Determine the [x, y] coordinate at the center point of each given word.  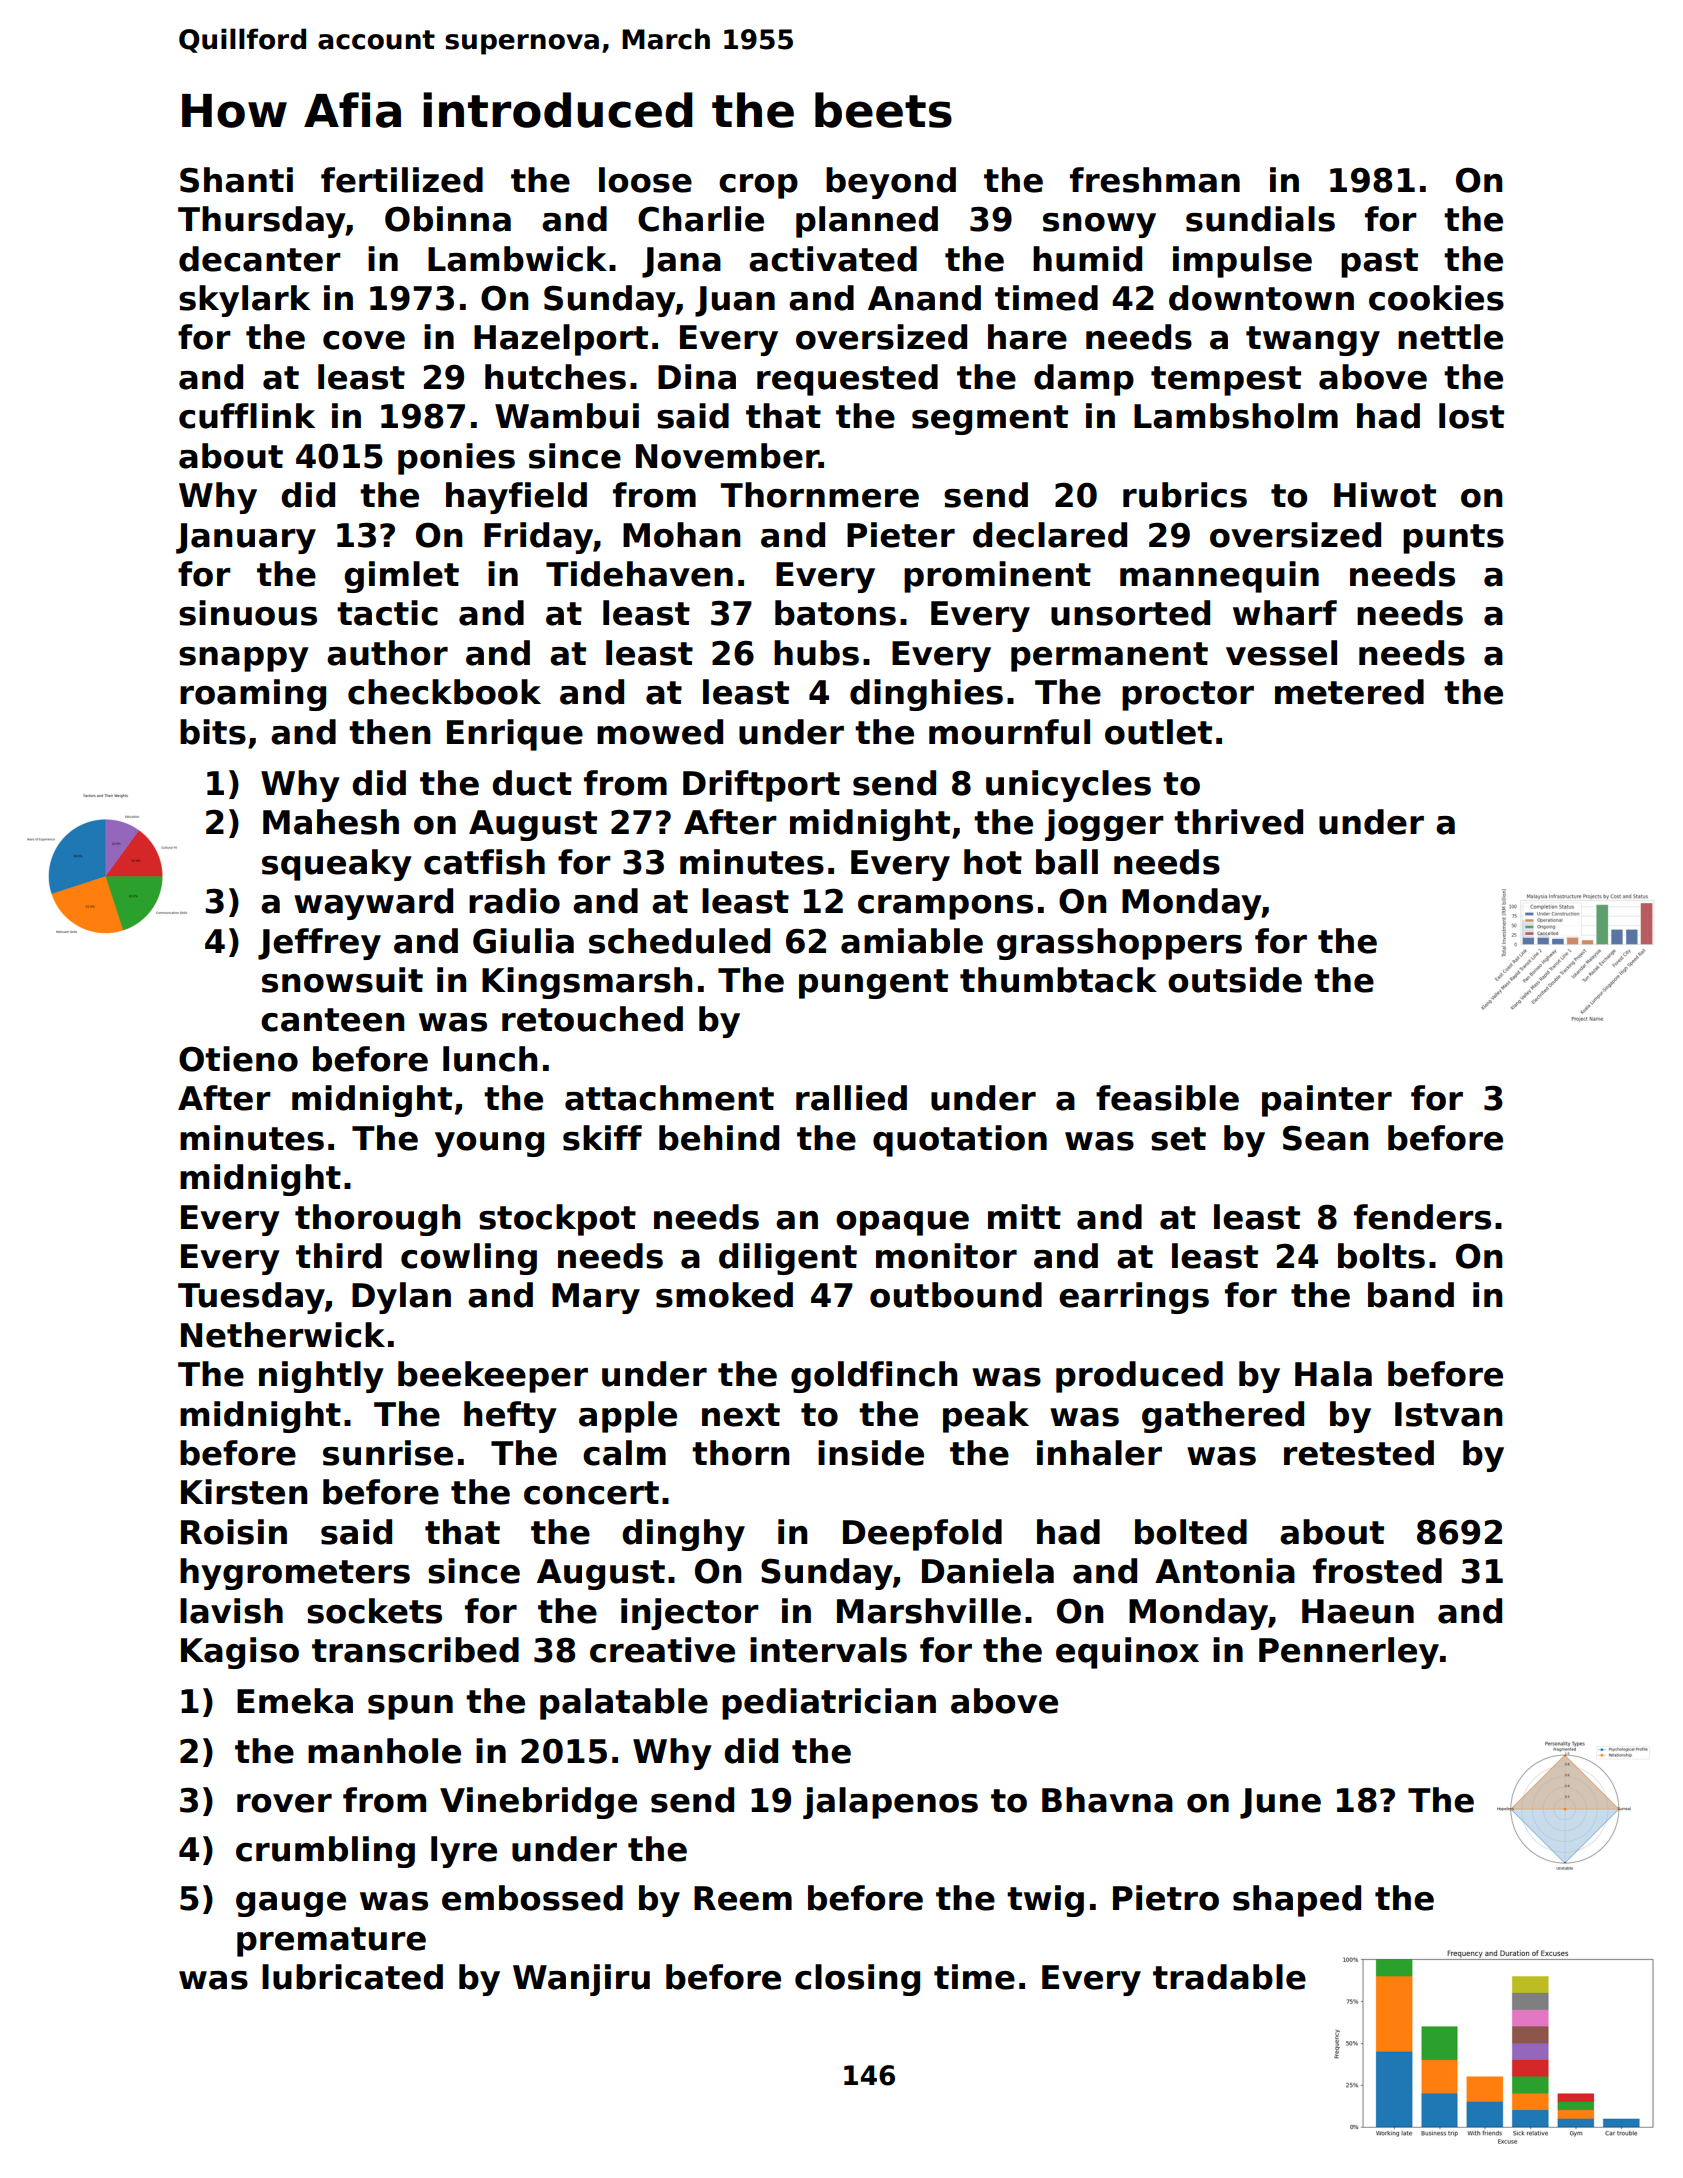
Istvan [1448, 1414]
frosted [1377, 1571]
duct [532, 783]
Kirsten [244, 1492]
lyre [464, 1852]
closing [857, 1980]
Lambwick [517, 259]
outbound [956, 1295]
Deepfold [922, 1535]
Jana [681, 262]
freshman [1155, 180]
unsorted [1130, 613]
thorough [377, 1220]
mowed [660, 732]
